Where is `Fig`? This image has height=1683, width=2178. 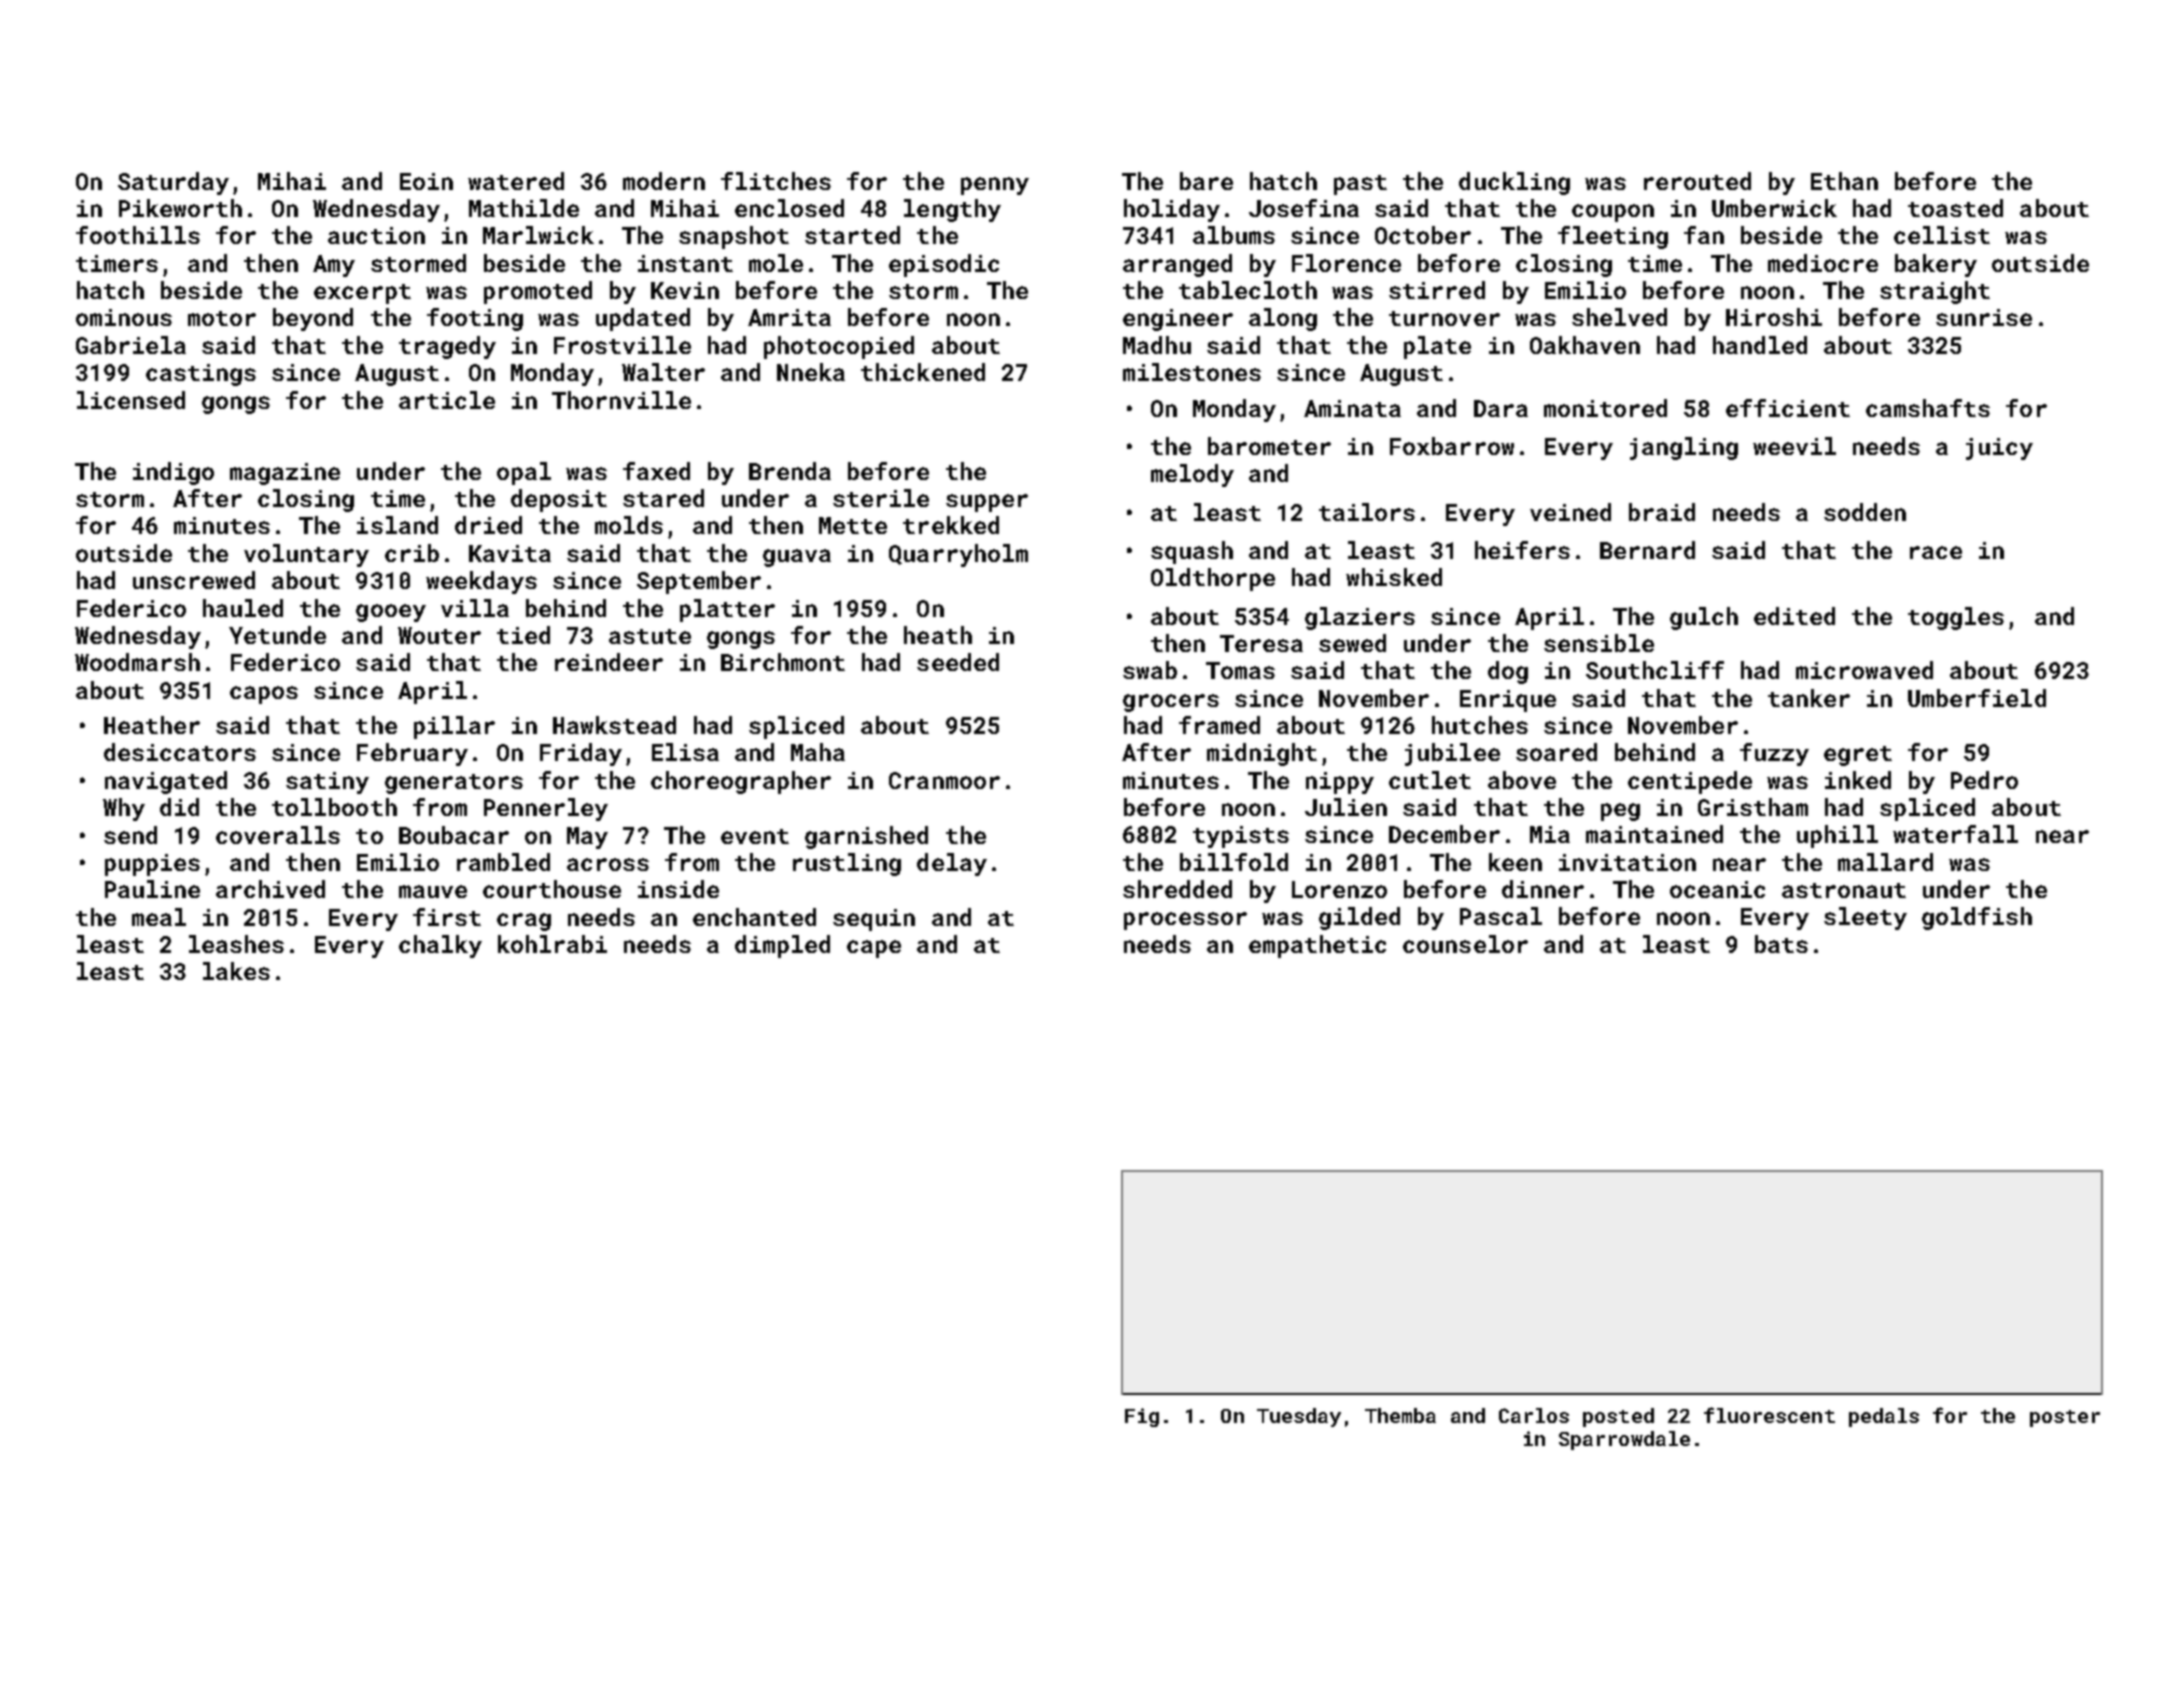
Fig is located at coordinates (1142, 1417).
